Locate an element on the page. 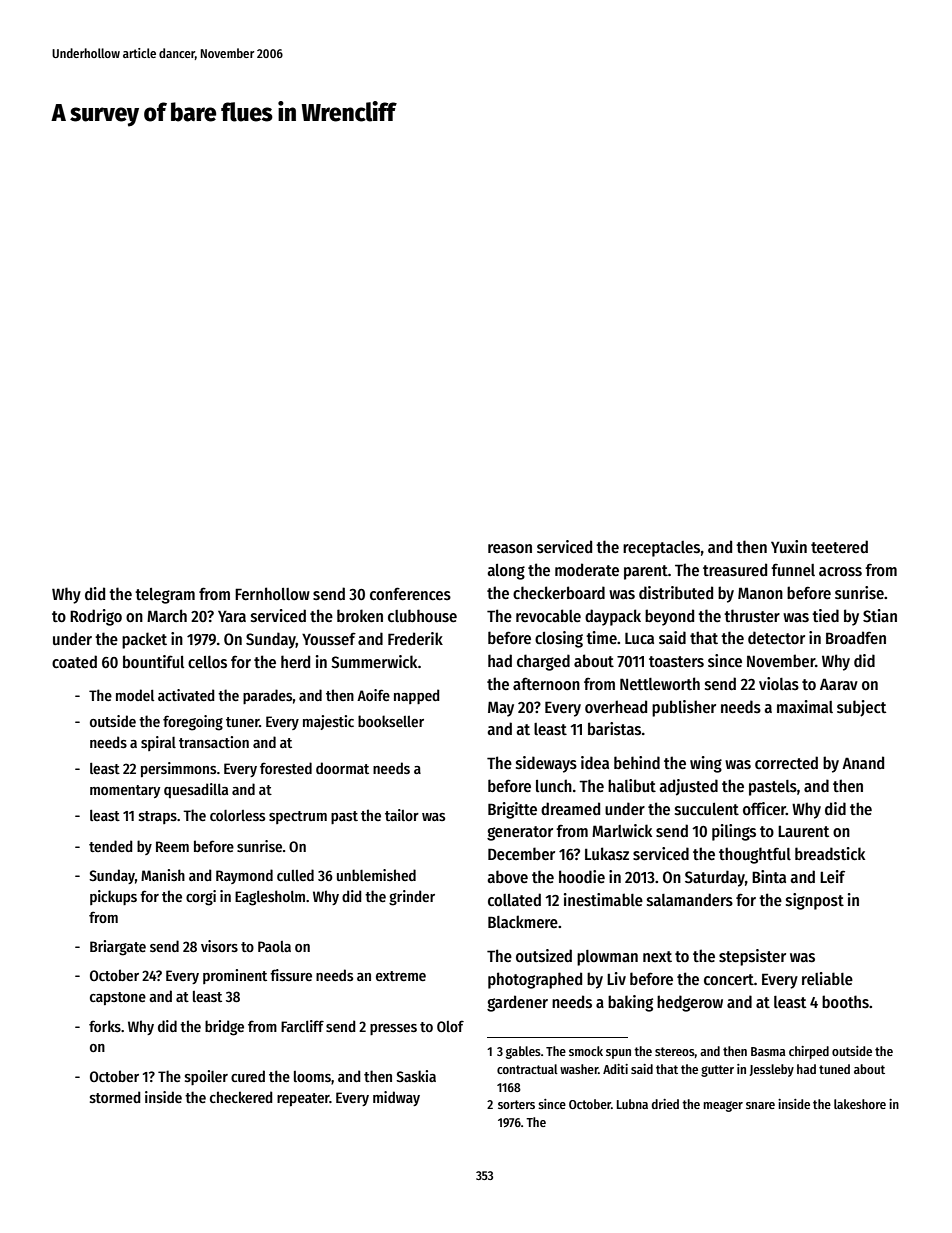  hedgerow is located at coordinates (690, 1003).
